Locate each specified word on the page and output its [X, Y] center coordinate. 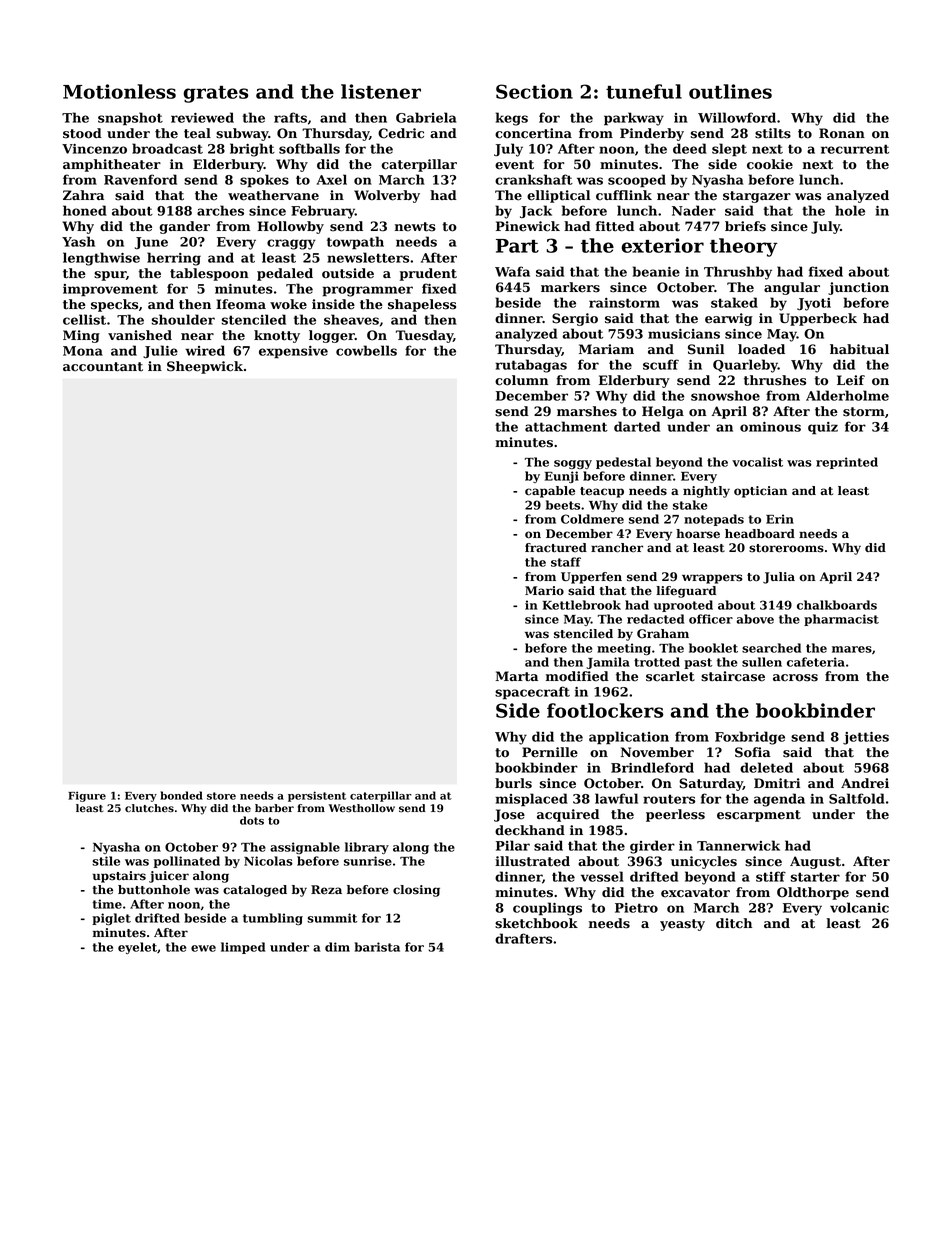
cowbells [366, 350]
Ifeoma [241, 304]
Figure [87, 796]
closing [416, 891]
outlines [730, 91]
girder [652, 847]
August [815, 862]
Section [534, 91]
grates [215, 94]
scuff [661, 364]
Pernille [550, 752]
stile [106, 861]
